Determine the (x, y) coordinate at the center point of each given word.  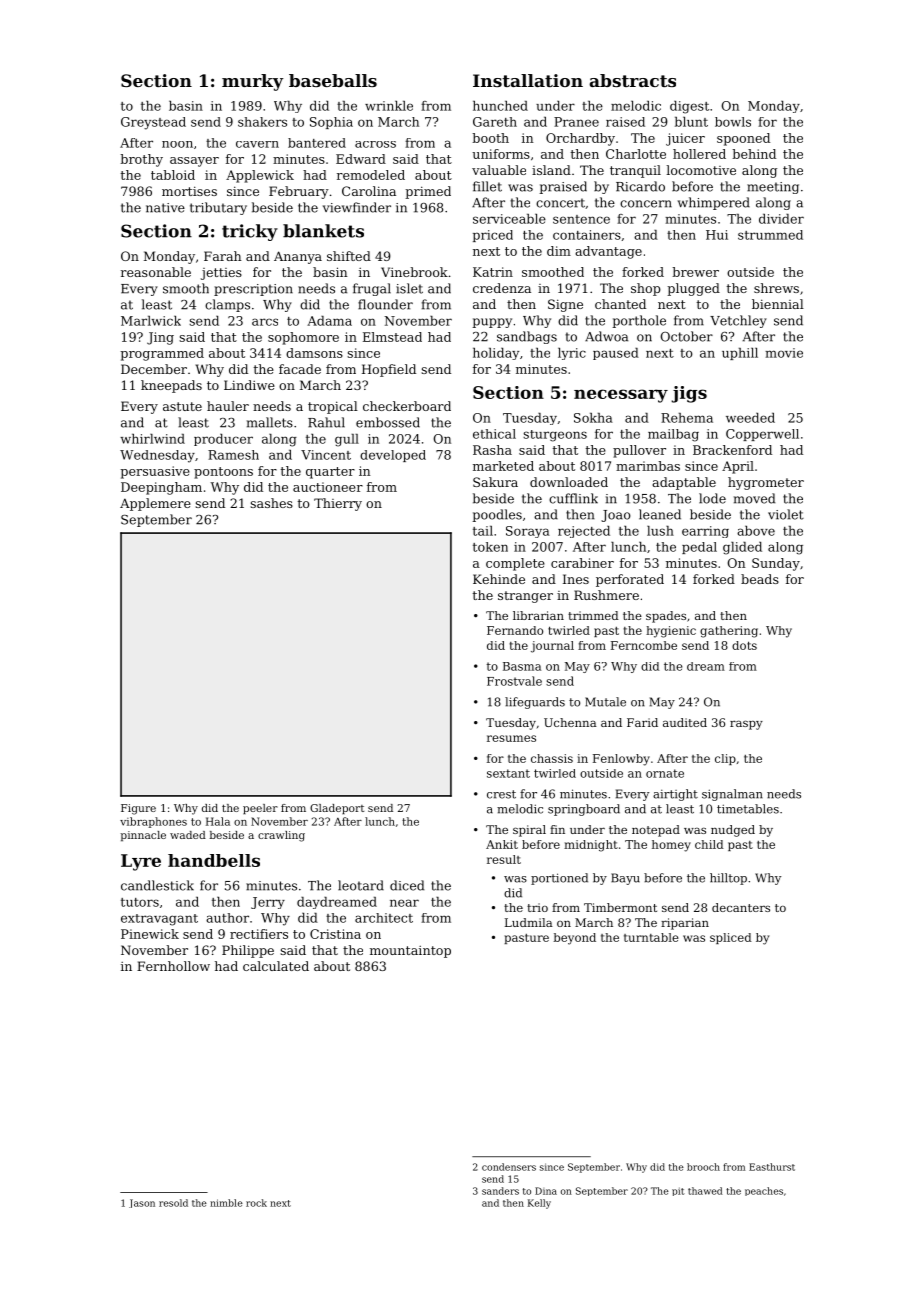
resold (173, 1203)
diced (407, 885)
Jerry (268, 903)
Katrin (493, 272)
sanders (500, 1191)
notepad (656, 831)
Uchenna (570, 722)
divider (781, 219)
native (165, 208)
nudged (733, 831)
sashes (271, 503)
